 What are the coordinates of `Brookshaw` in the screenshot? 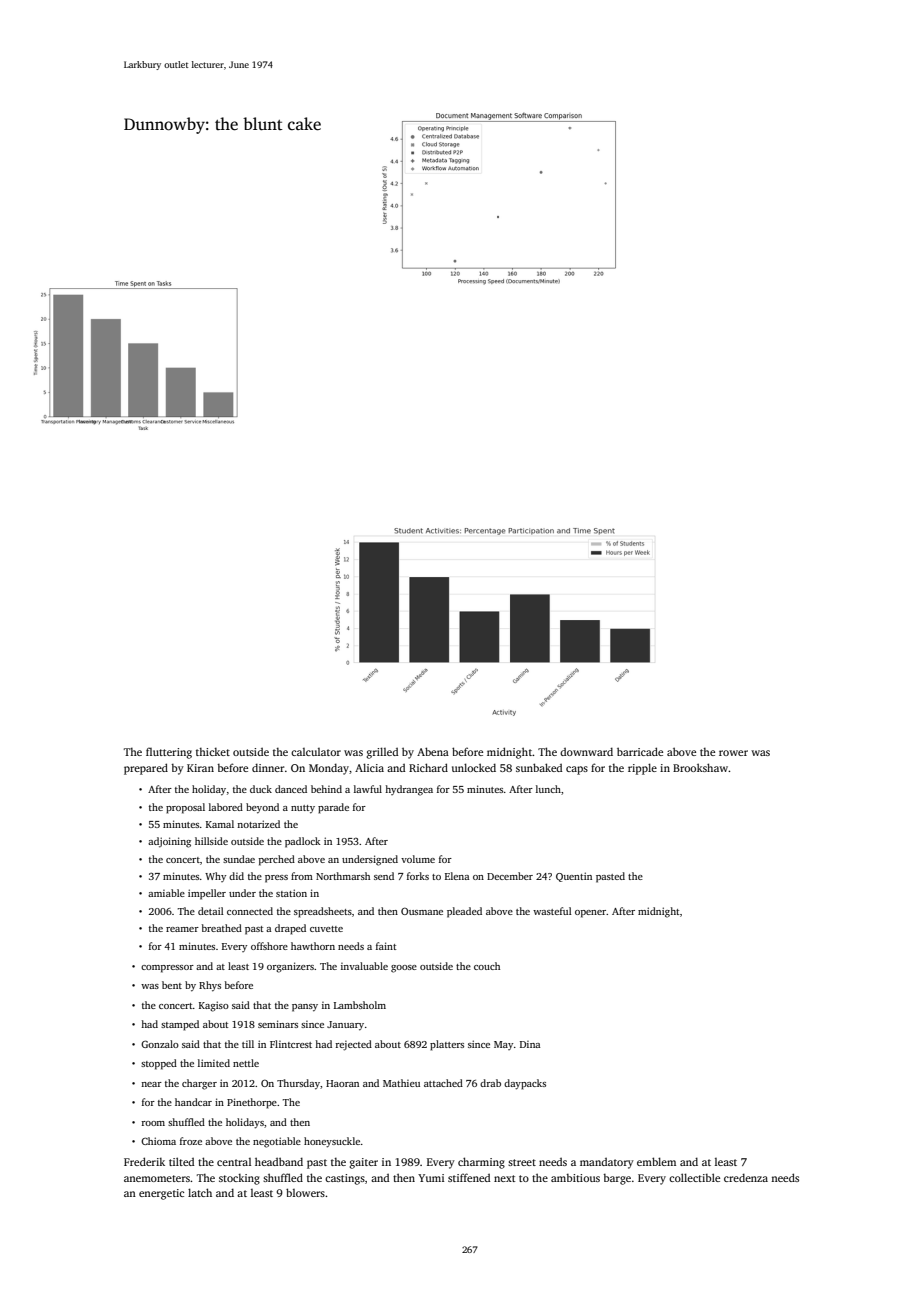 It's located at (700, 767).
